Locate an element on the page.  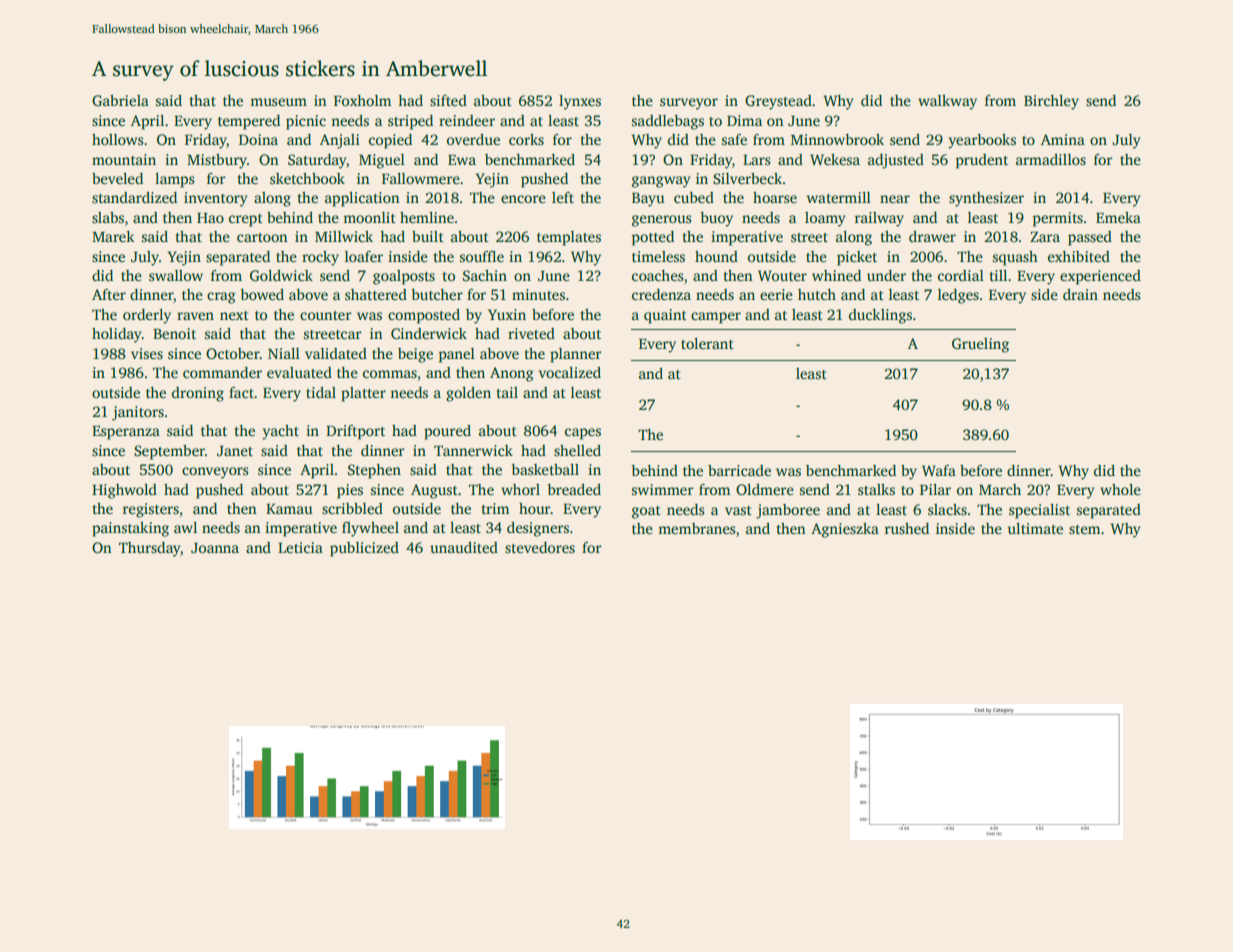
walkway is located at coordinates (947, 102).
